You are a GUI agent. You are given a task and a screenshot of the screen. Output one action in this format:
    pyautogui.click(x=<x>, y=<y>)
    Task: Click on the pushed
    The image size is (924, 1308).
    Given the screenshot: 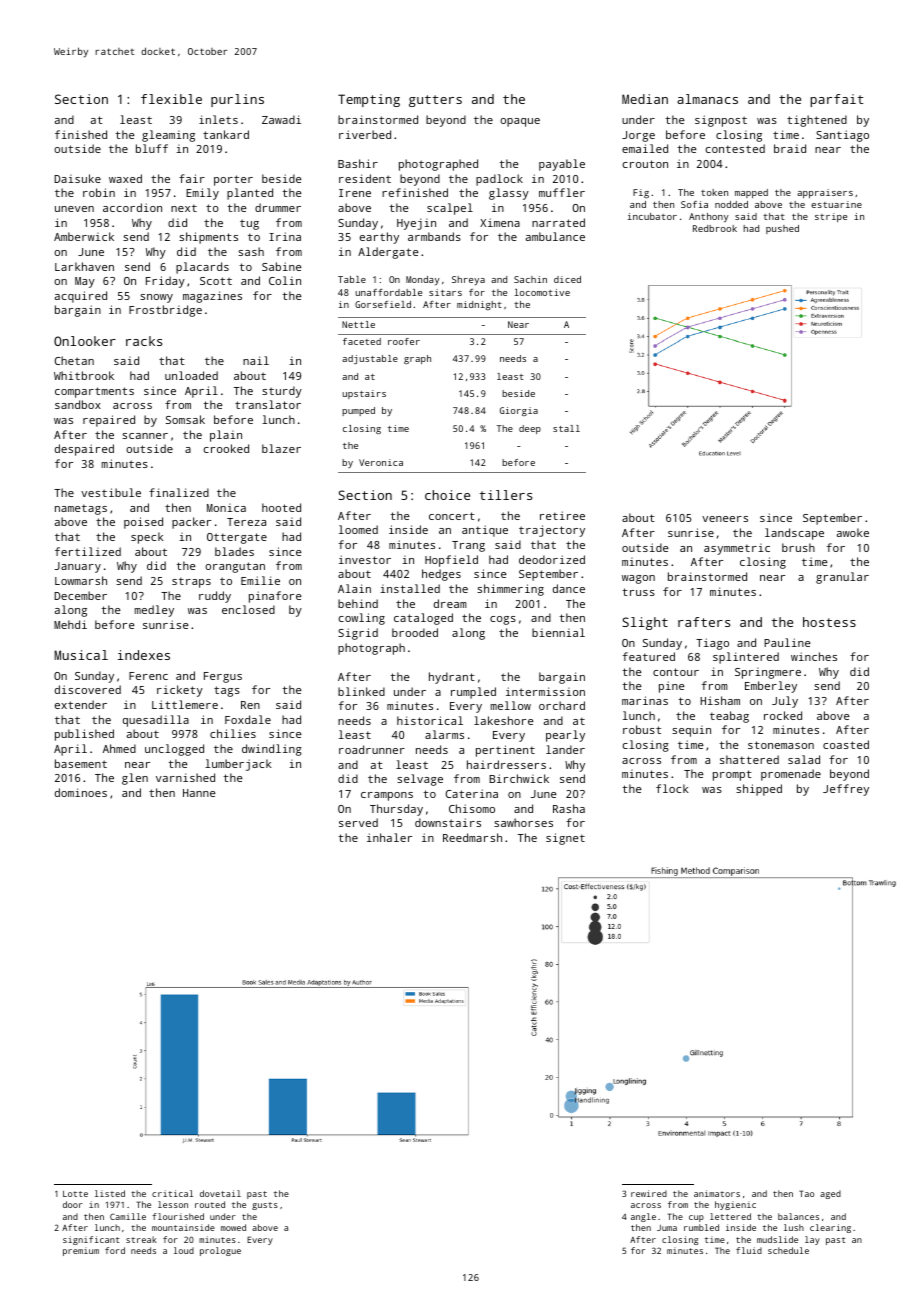 What is the action you would take?
    pyautogui.click(x=782, y=229)
